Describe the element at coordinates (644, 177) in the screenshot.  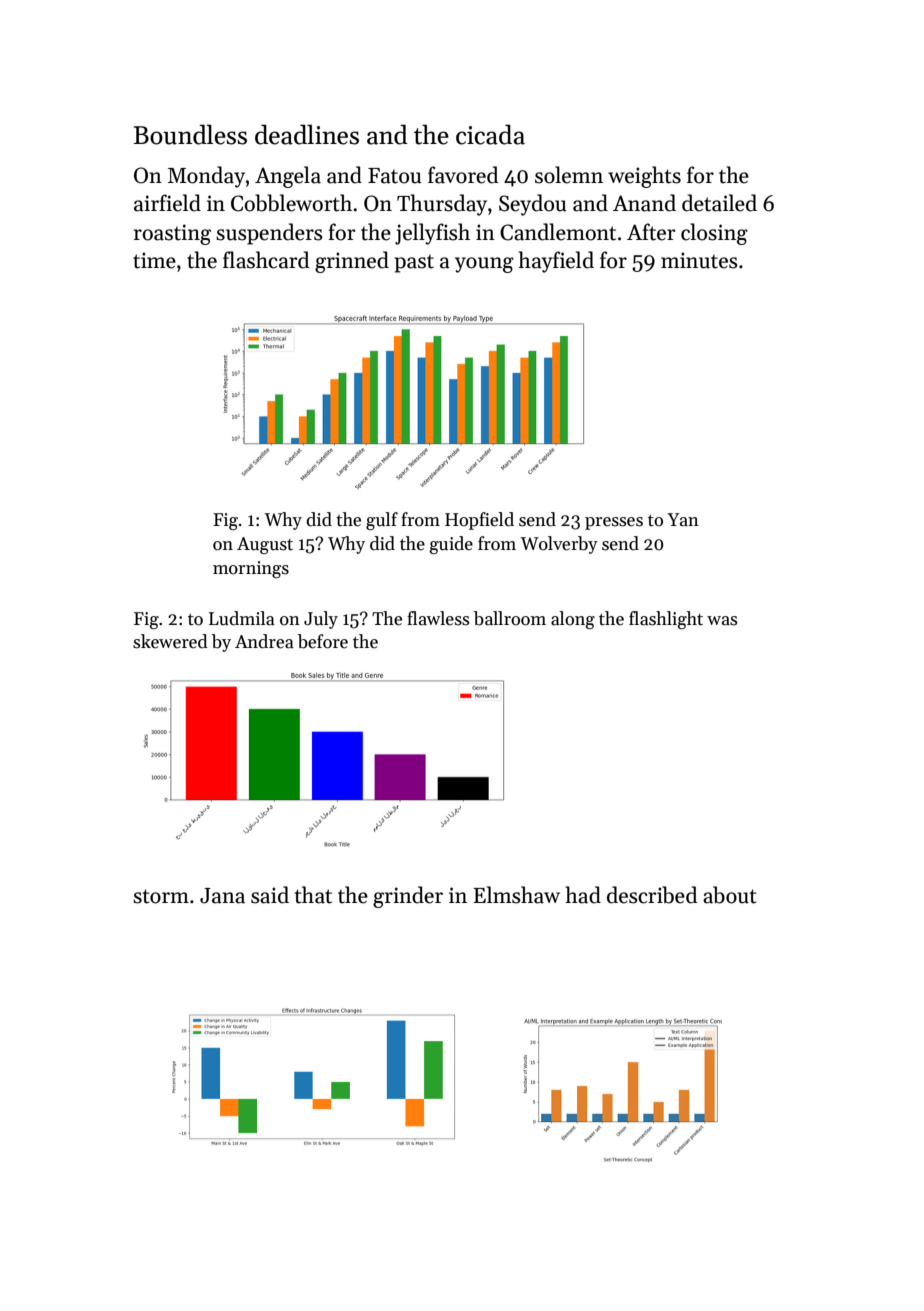
I see `weights` at that location.
